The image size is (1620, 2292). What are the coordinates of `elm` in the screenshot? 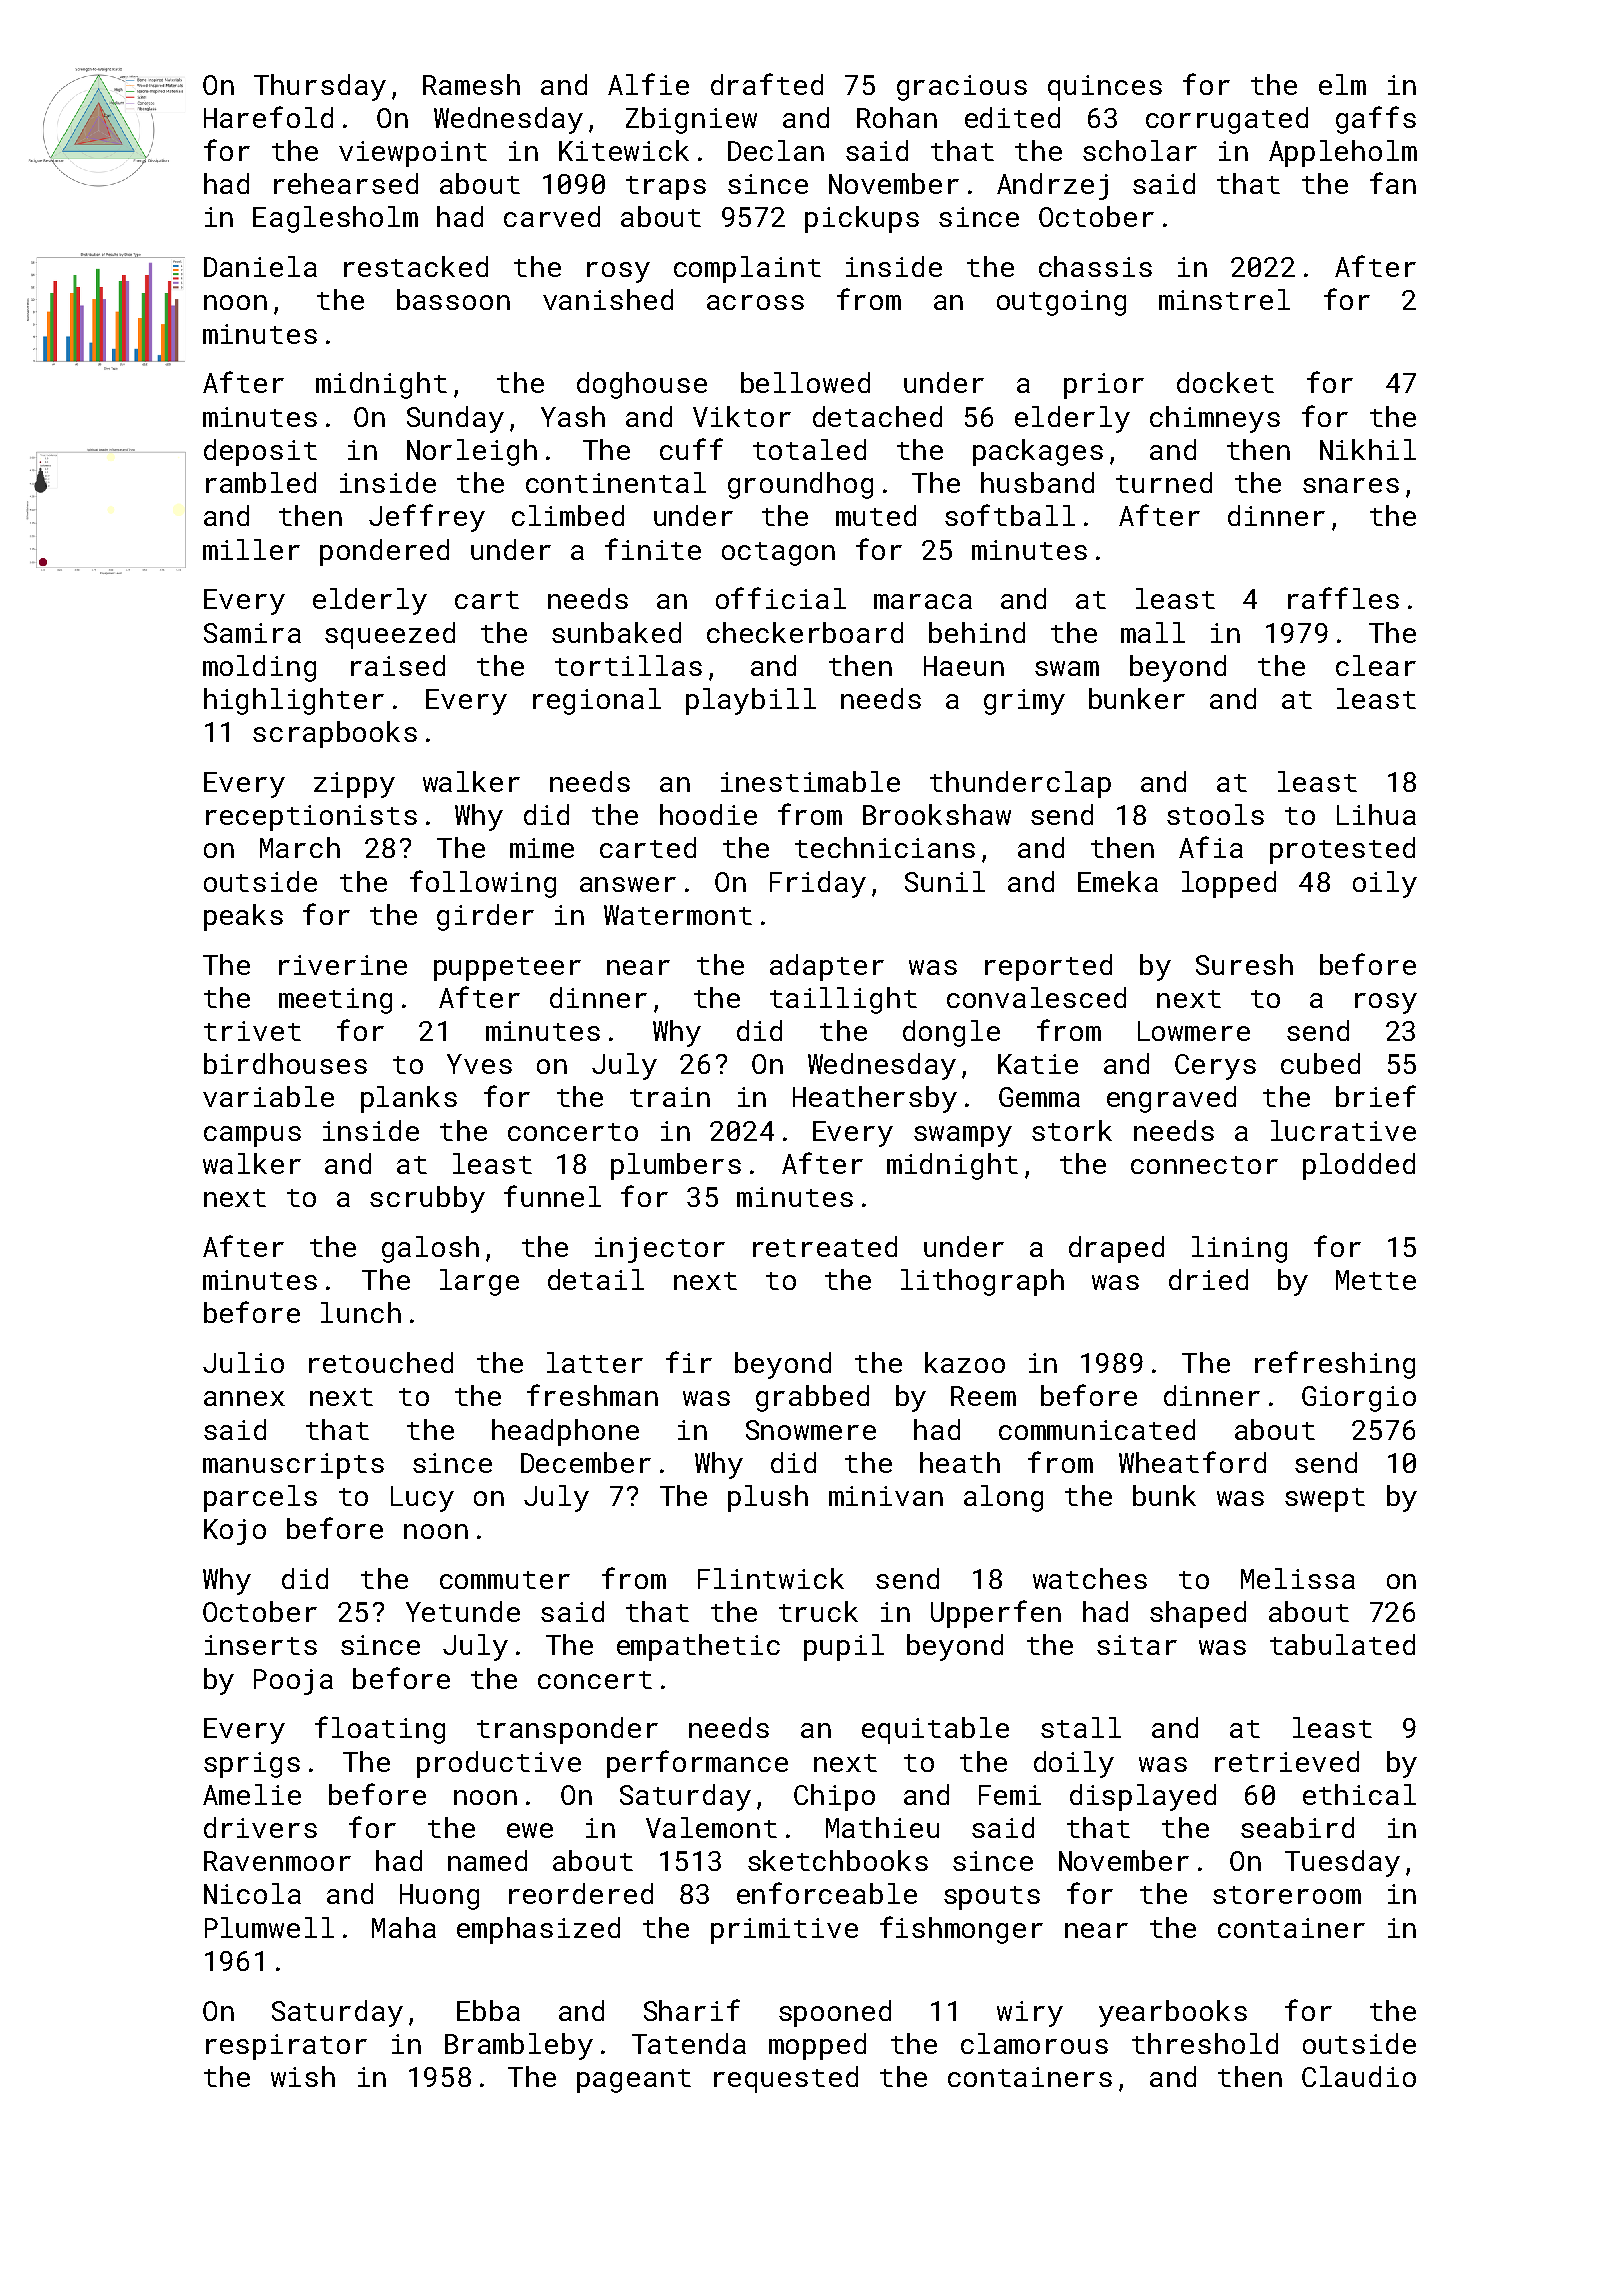 It's located at (1342, 84).
